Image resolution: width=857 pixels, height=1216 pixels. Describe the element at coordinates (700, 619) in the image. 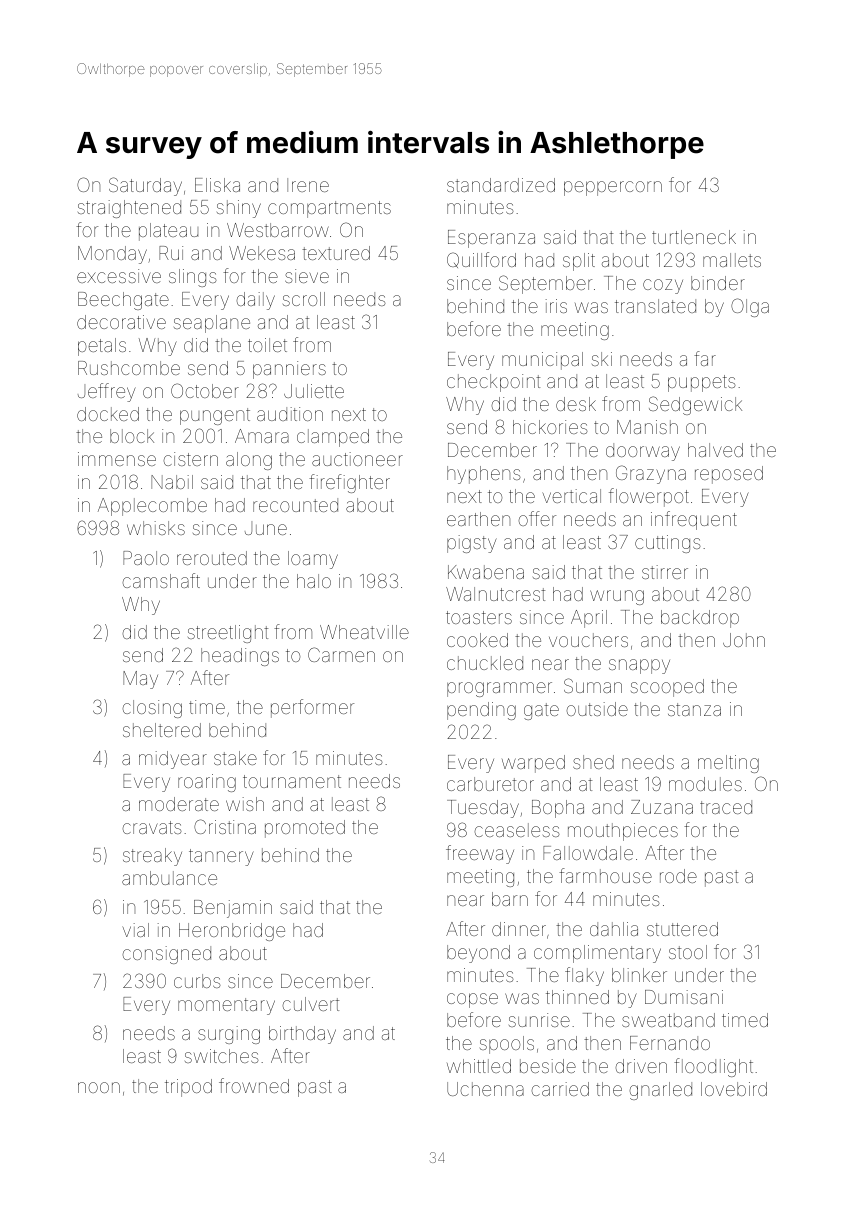

I see `backdrop` at that location.
